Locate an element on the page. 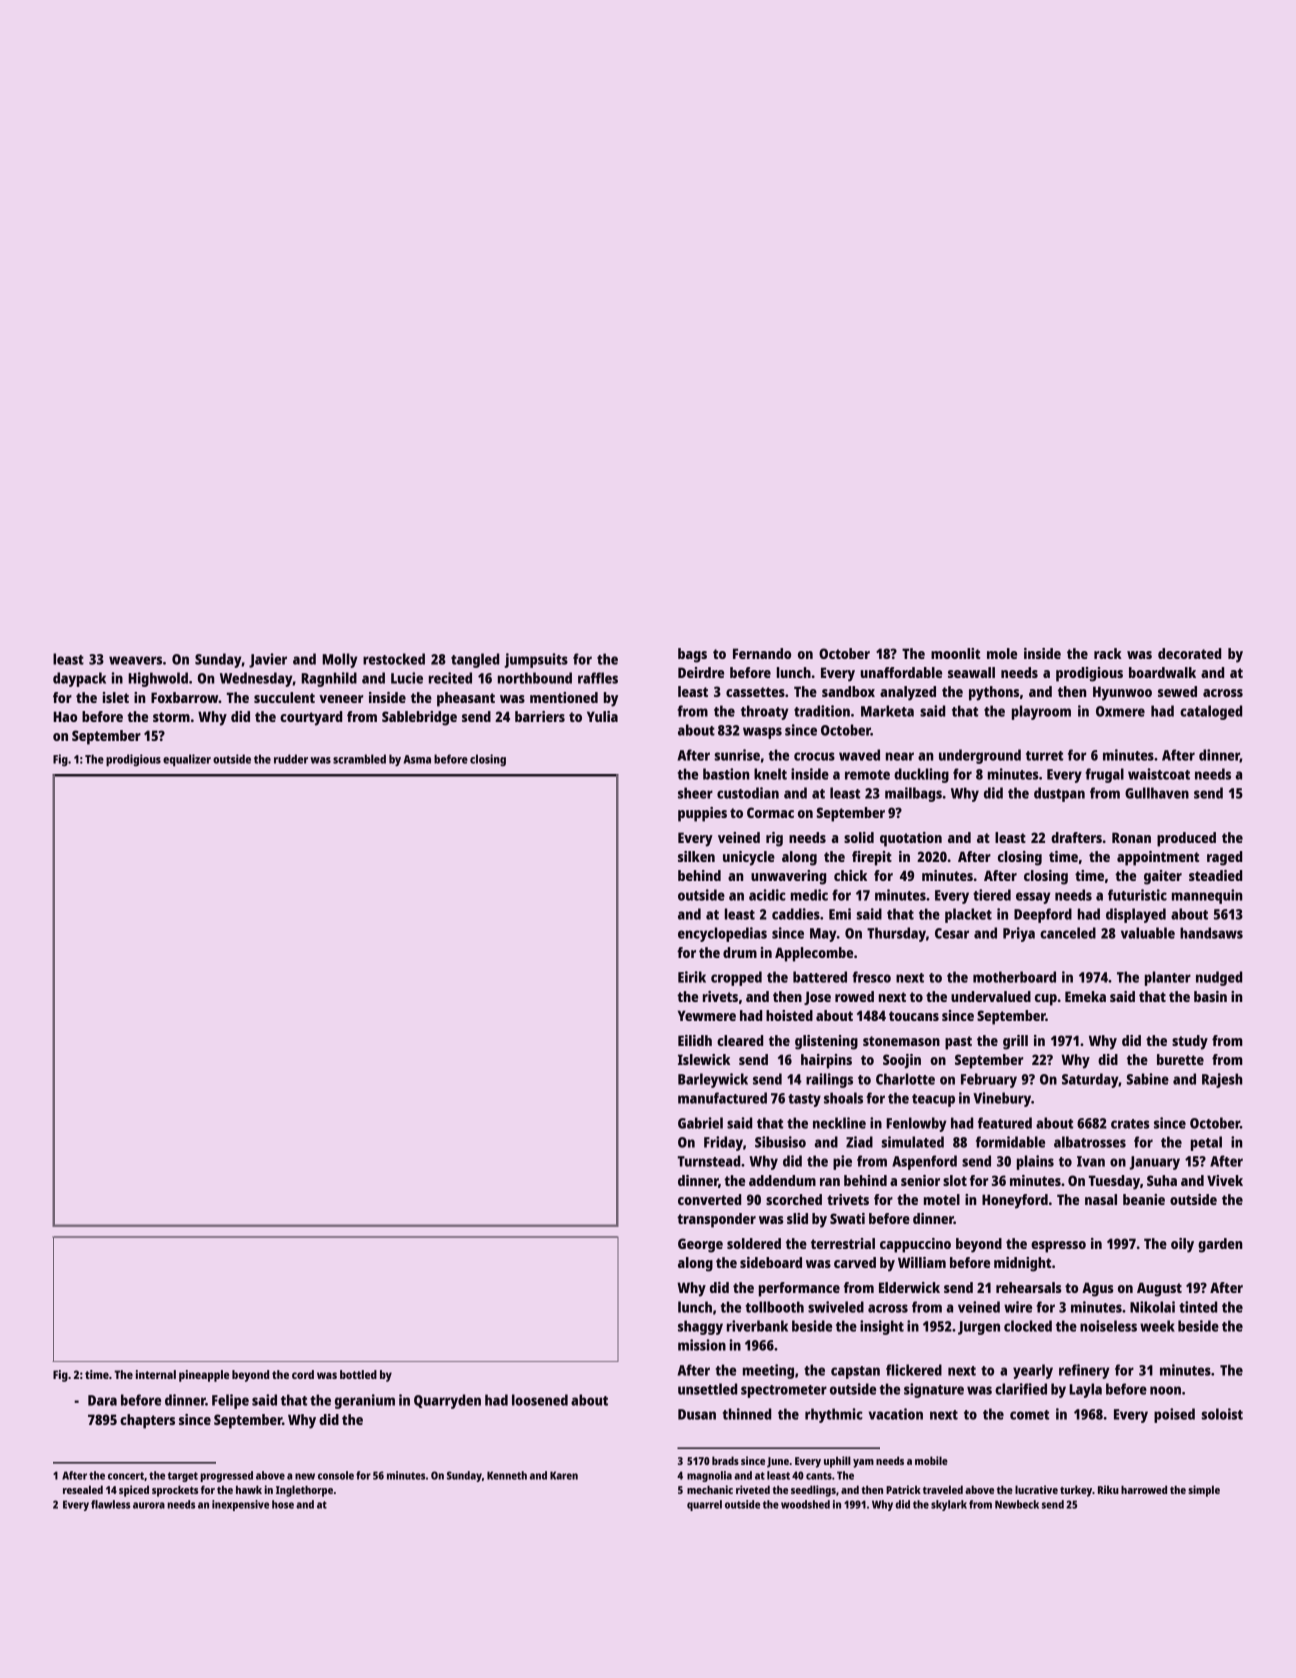 The width and height of the image is (1296, 1678). decorated is located at coordinates (1189, 653).
